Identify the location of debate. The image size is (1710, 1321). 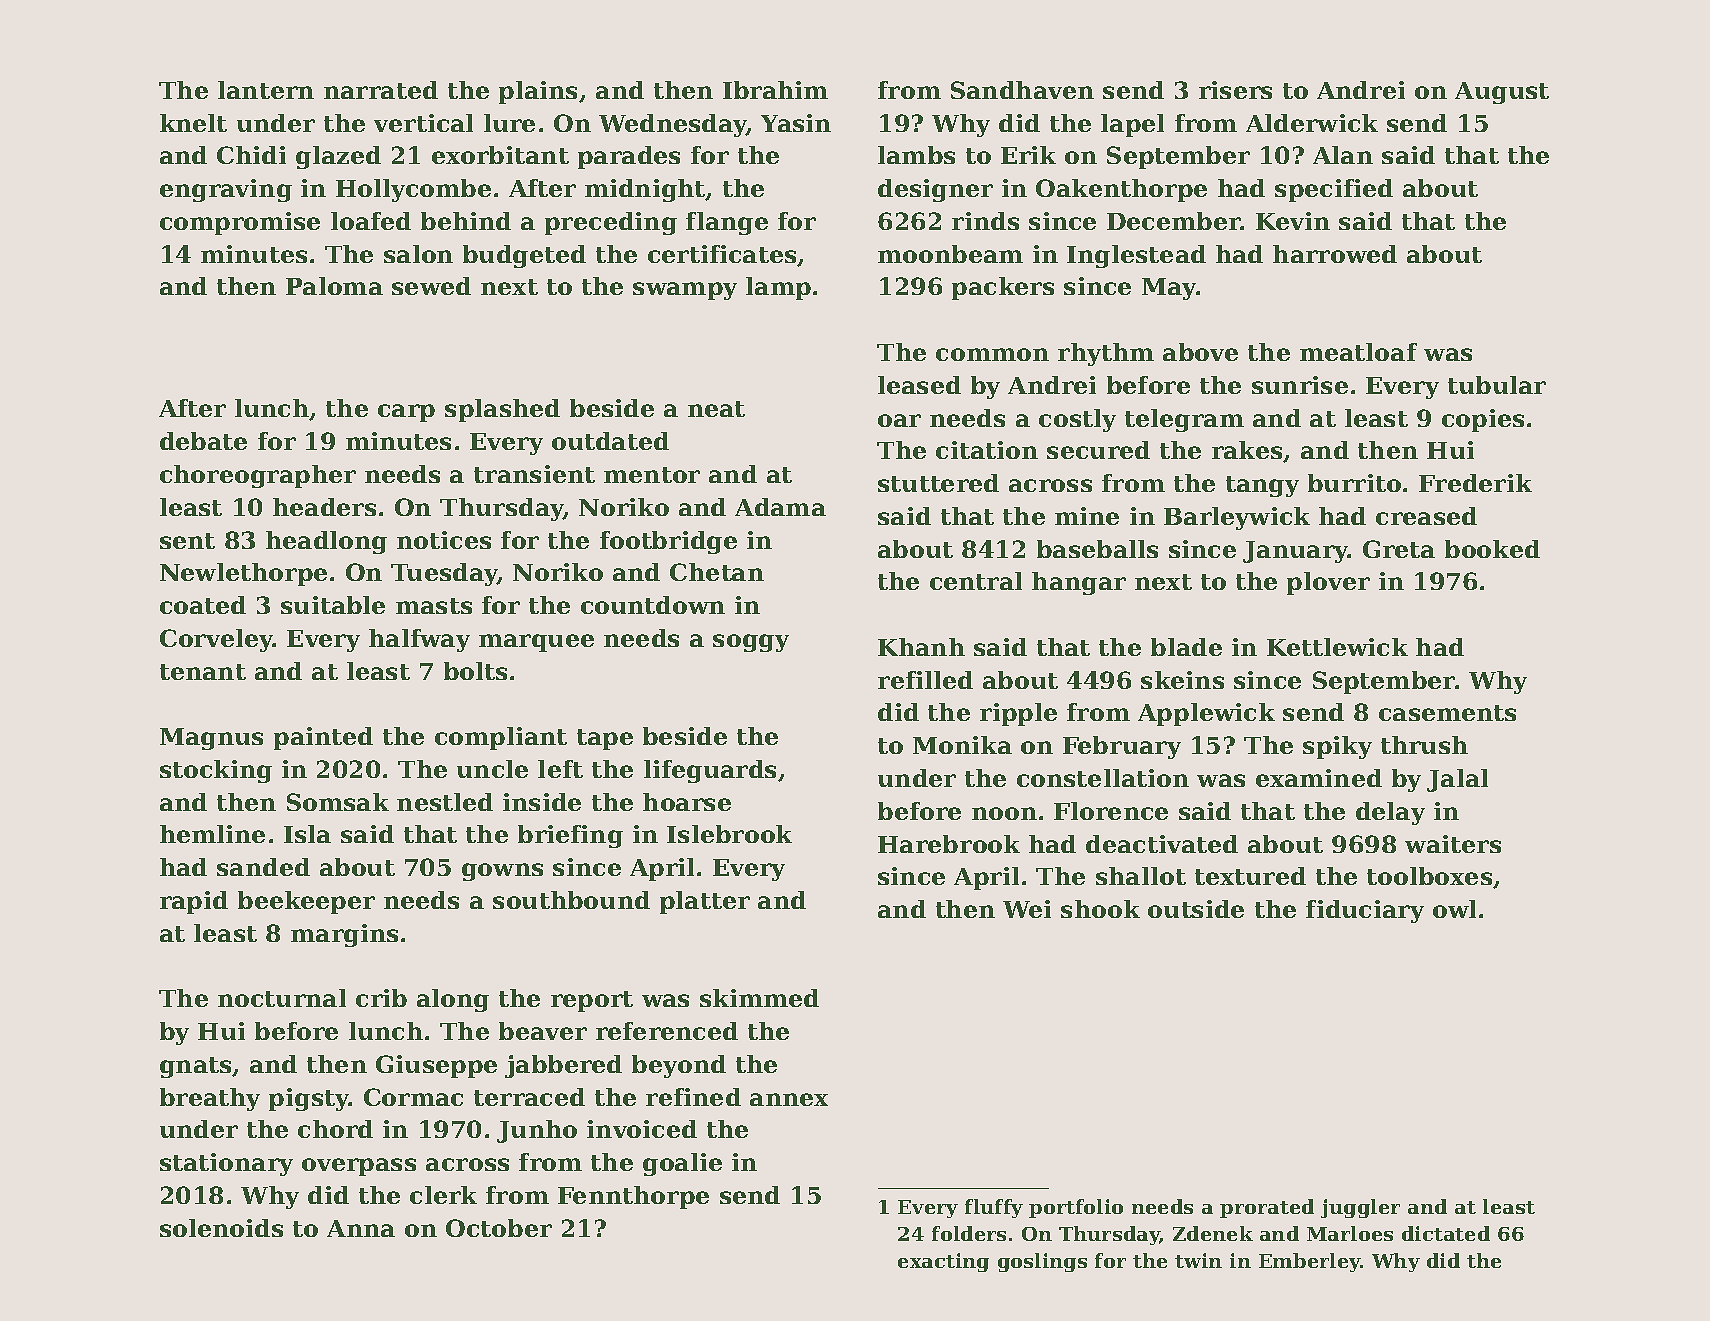
(203, 441).
